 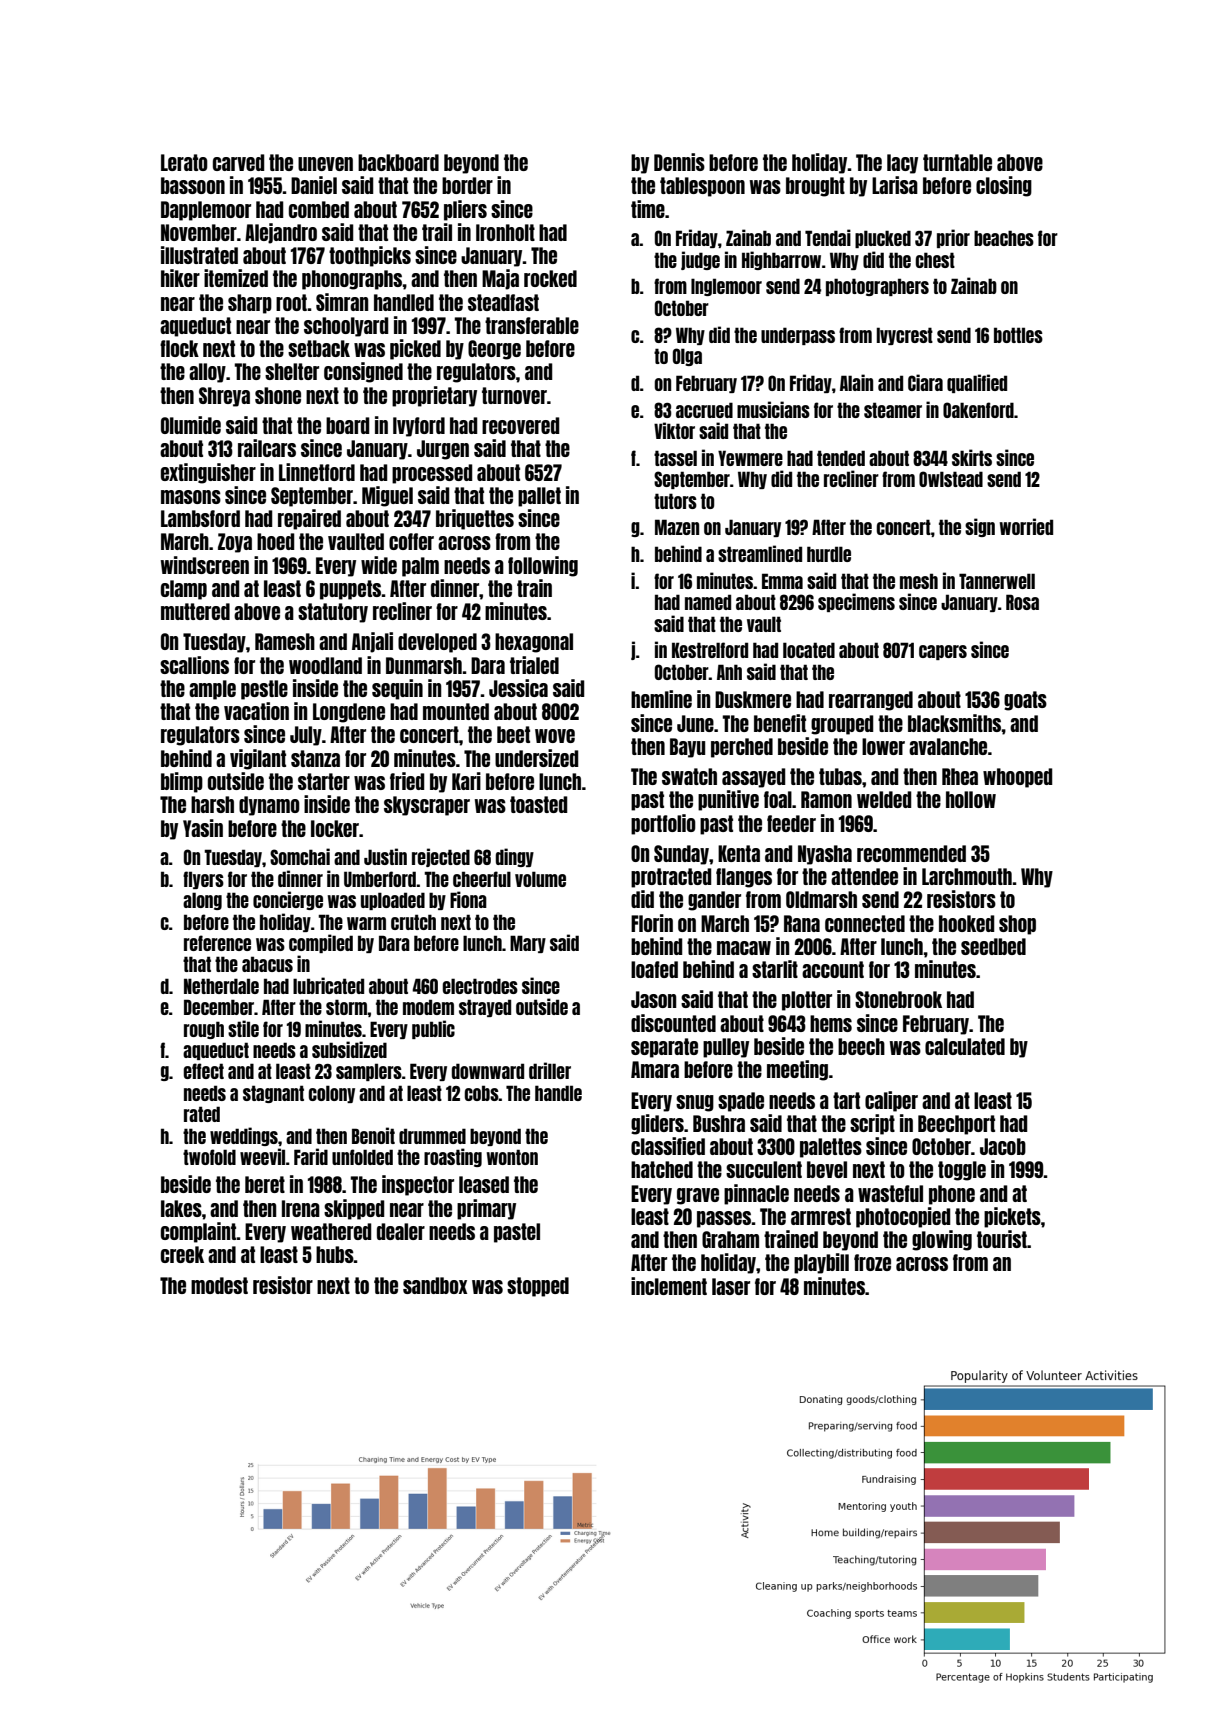 I want to click on recovered, so click(x=520, y=425).
